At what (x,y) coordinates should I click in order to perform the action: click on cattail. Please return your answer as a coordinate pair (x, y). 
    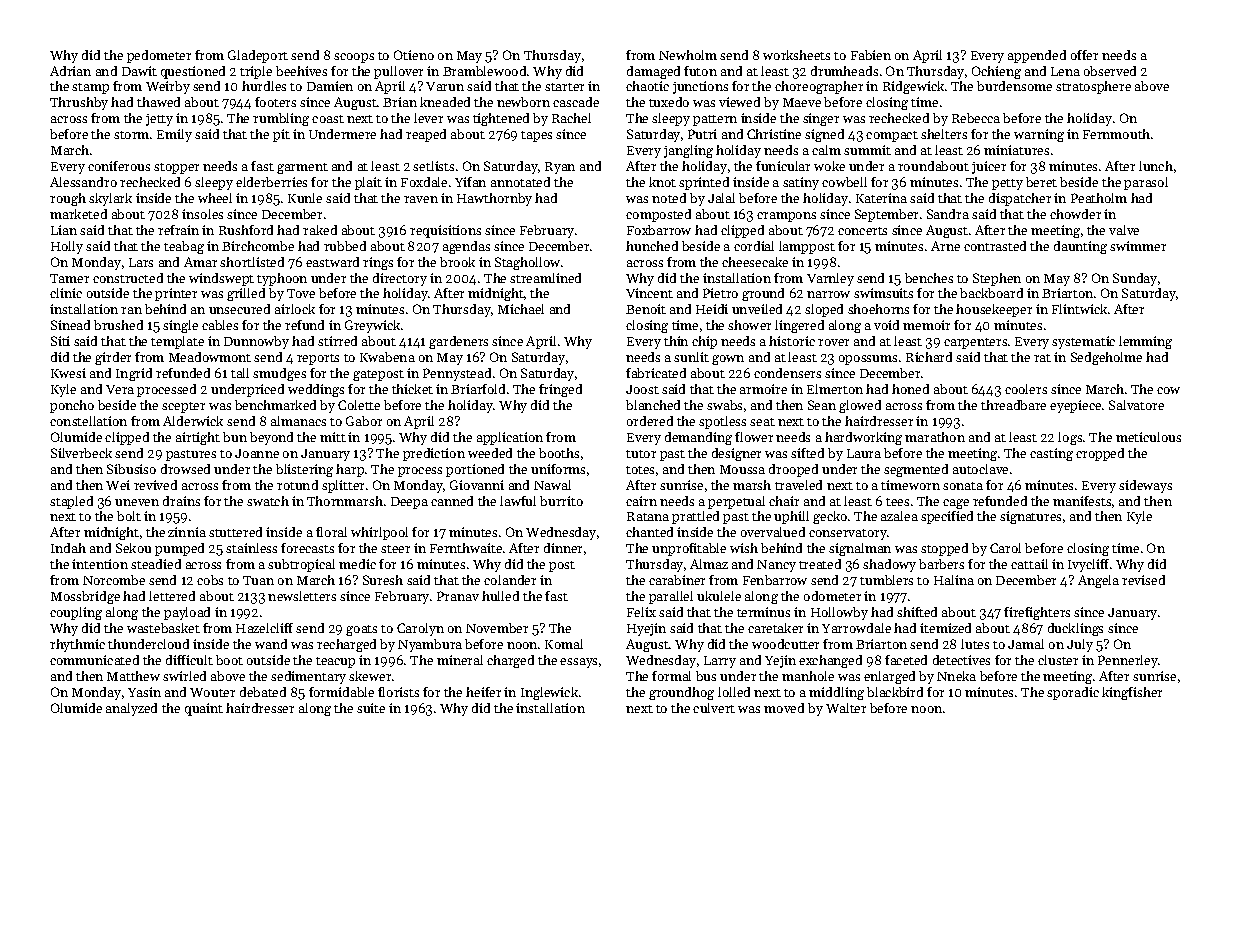
    Looking at the image, I should click on (1029, 564).
